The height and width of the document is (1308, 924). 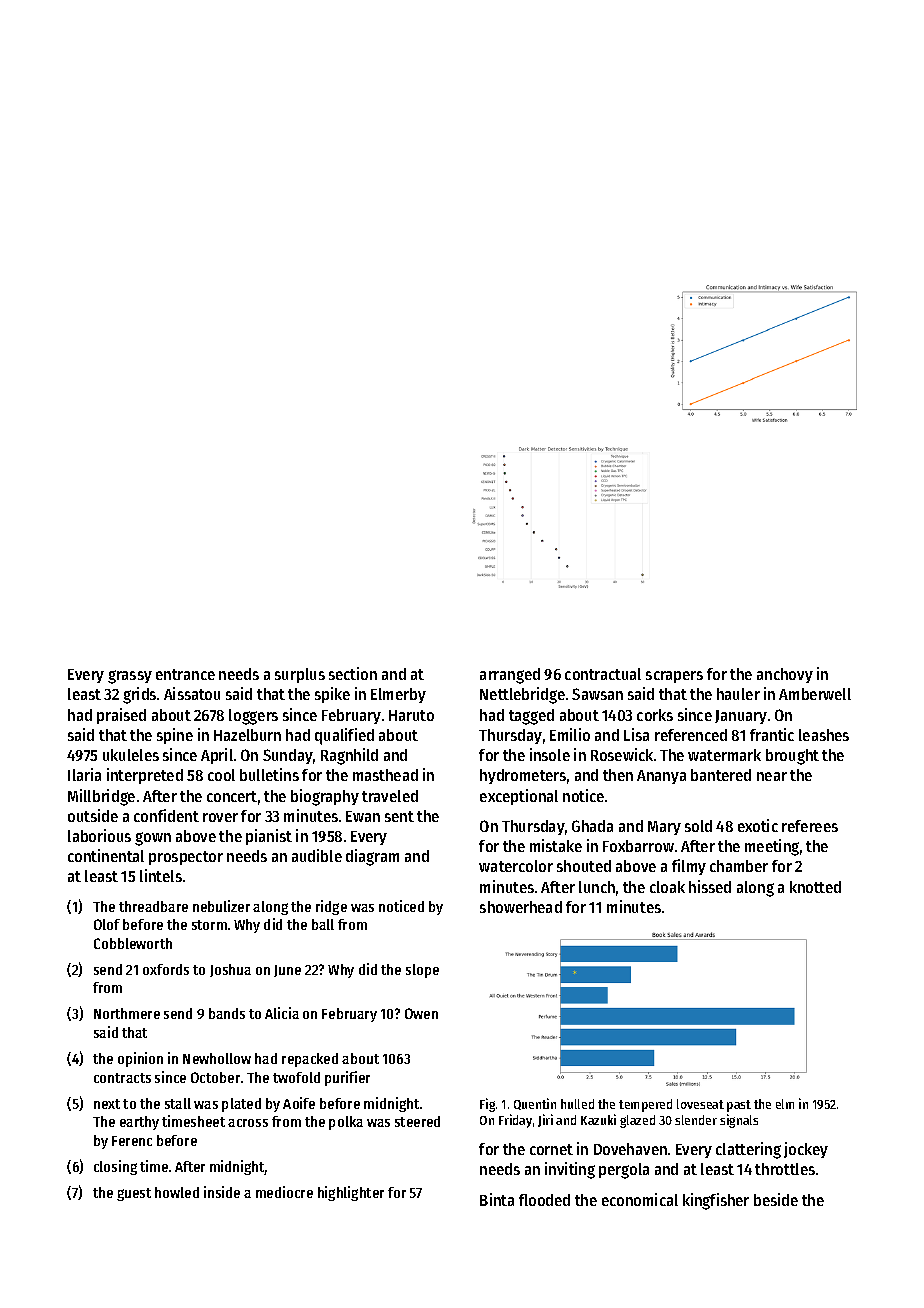 I want to click on howled, so click(x=177, y=1192).
